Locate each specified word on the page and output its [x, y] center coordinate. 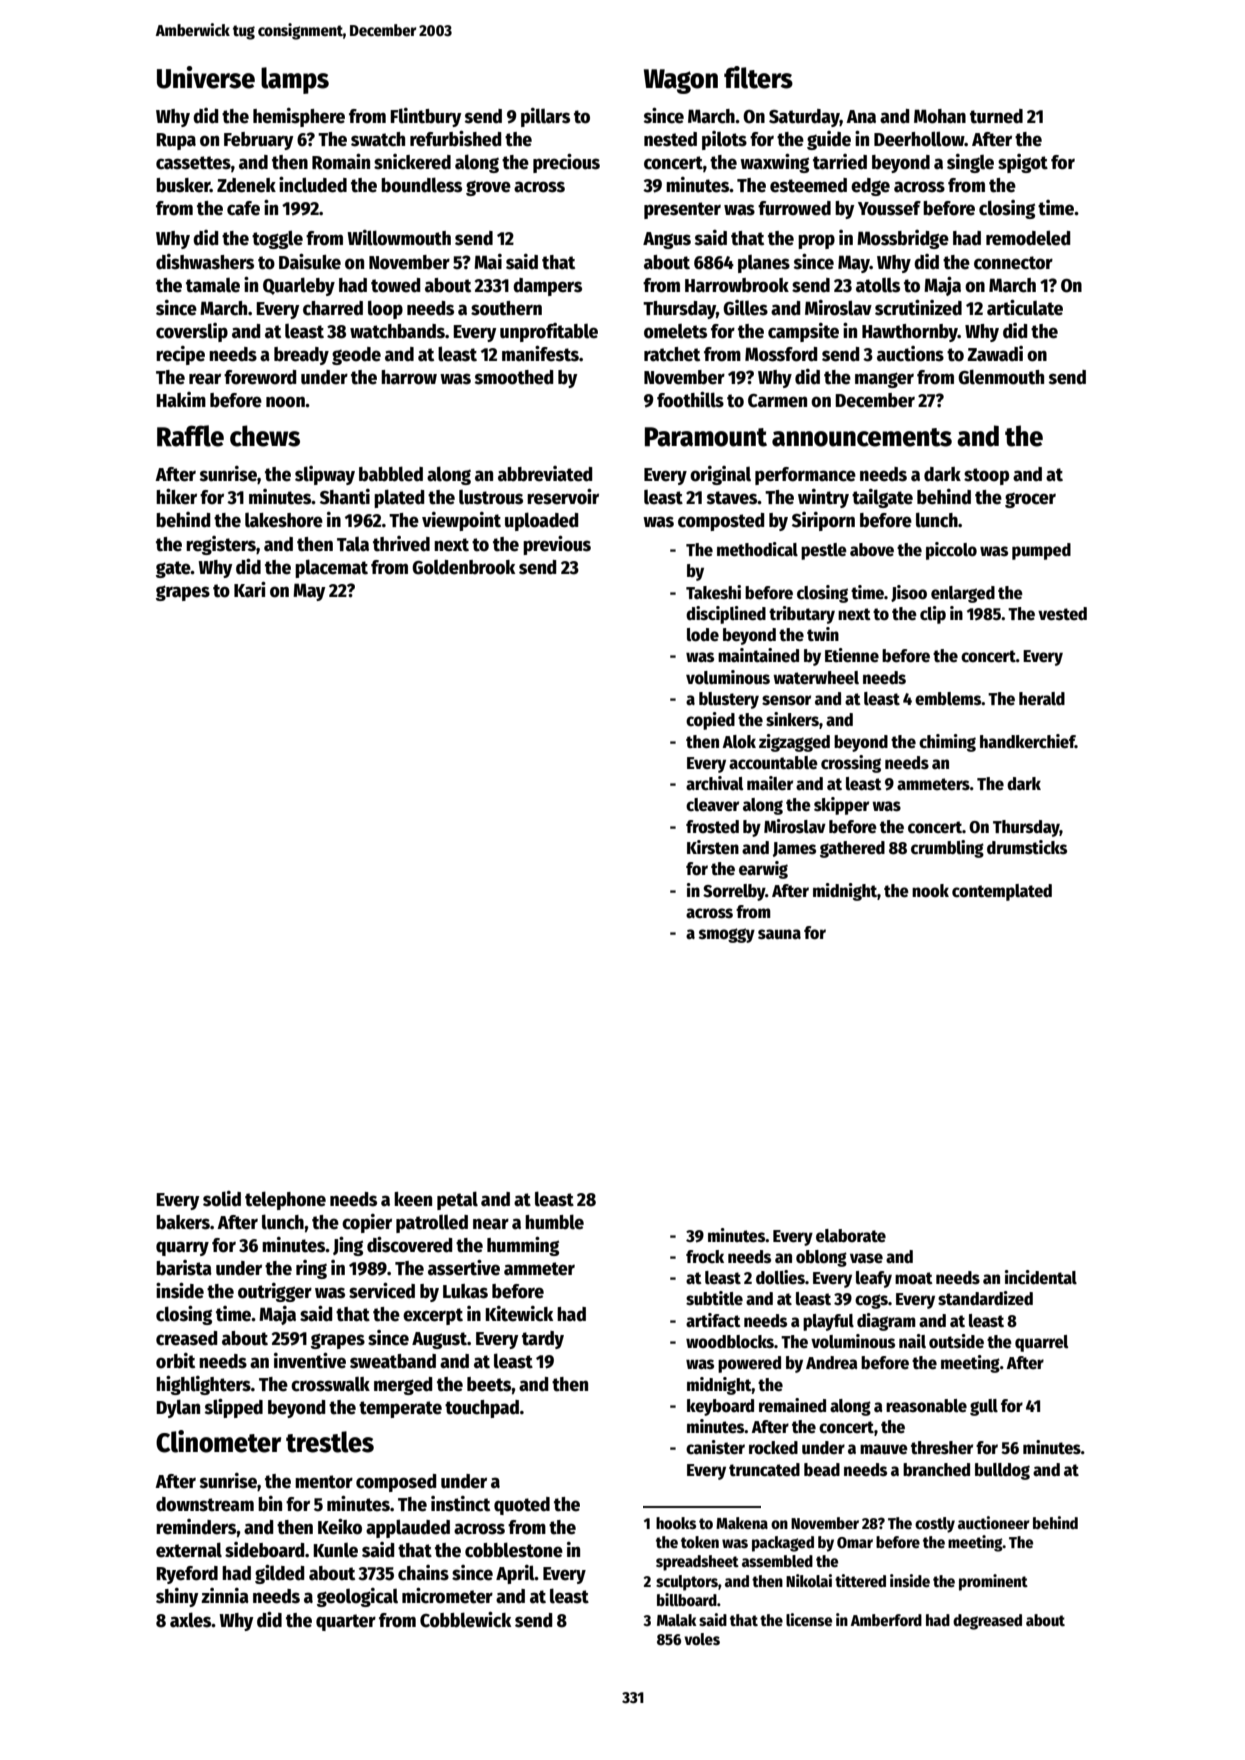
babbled [391, 474]
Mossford [781, 354]
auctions [910, 354]
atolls [878, 285]
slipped [234, 1408]
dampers [547, 287]
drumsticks [1027, 847]
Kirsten [713, 847]
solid [222, 1199]
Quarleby [299, 286]
